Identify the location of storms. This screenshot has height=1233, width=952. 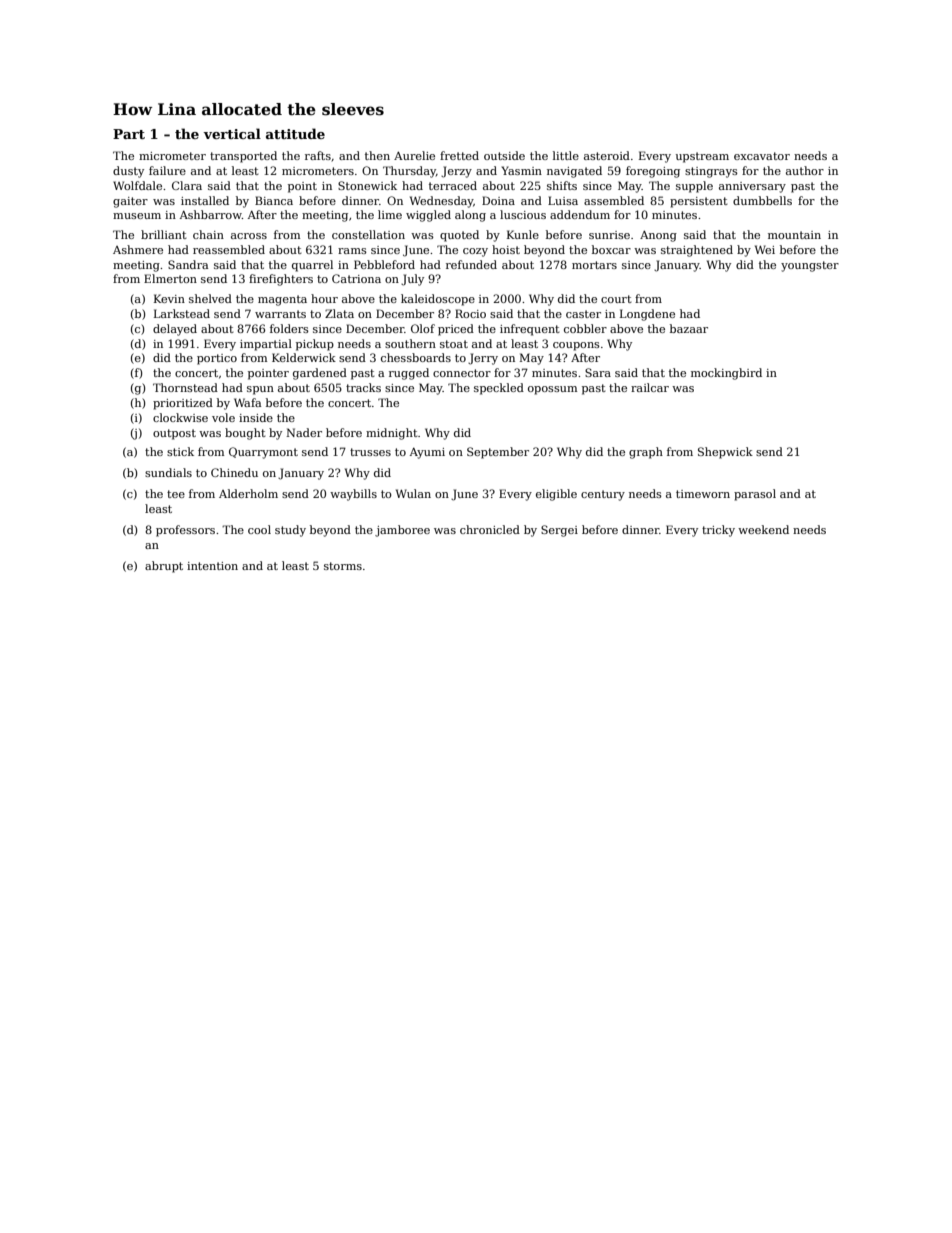
(343, 566).
